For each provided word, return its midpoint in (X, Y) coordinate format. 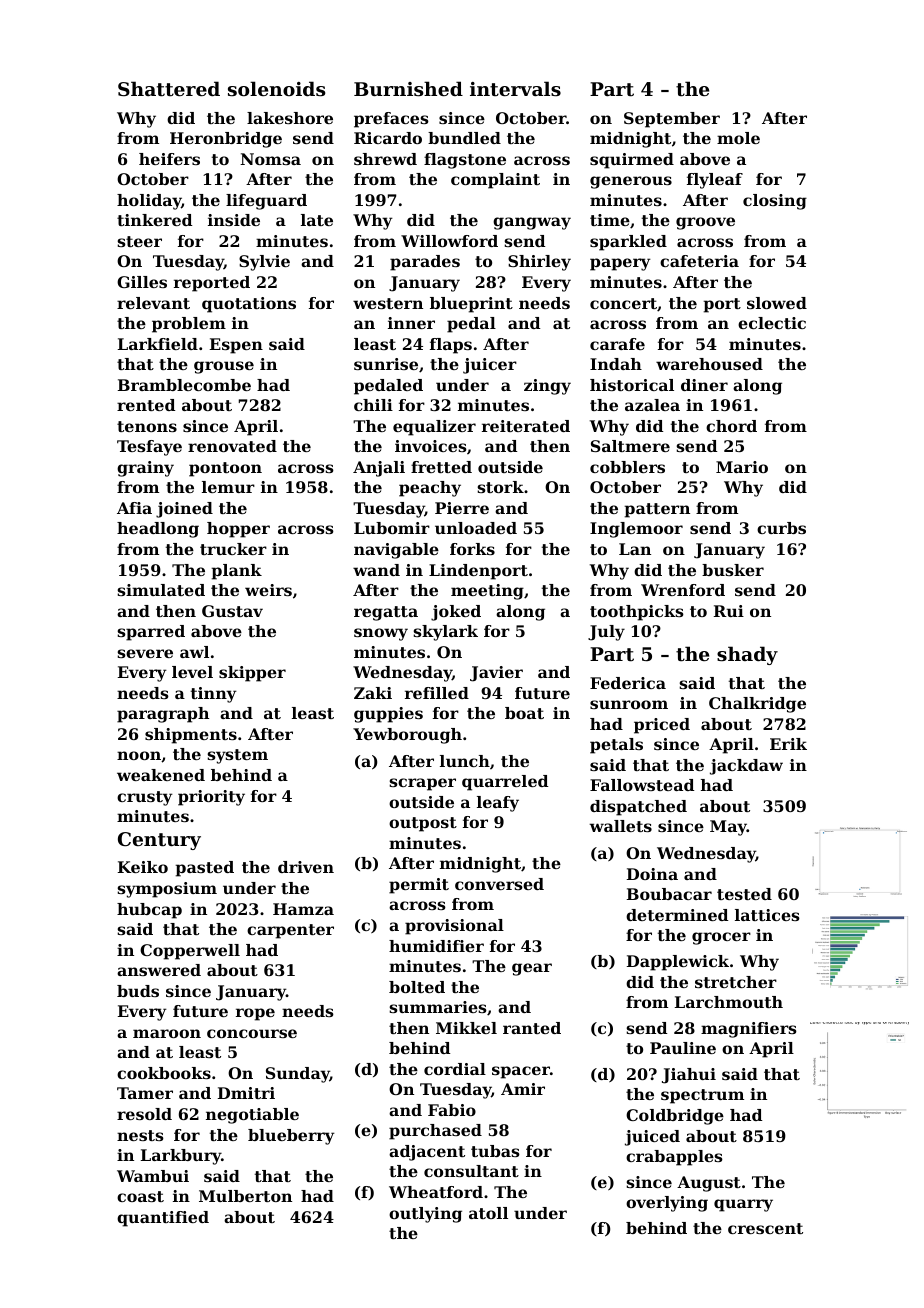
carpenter (290, 931)
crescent (765, 1228)
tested (744, 894)
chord (731, 426)
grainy (145, 469)
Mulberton (245, 1196)
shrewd (385, 159)
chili (373, 405)
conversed (499, 884)
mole (738, 138)
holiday (149, 202)
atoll (488, 1213)
